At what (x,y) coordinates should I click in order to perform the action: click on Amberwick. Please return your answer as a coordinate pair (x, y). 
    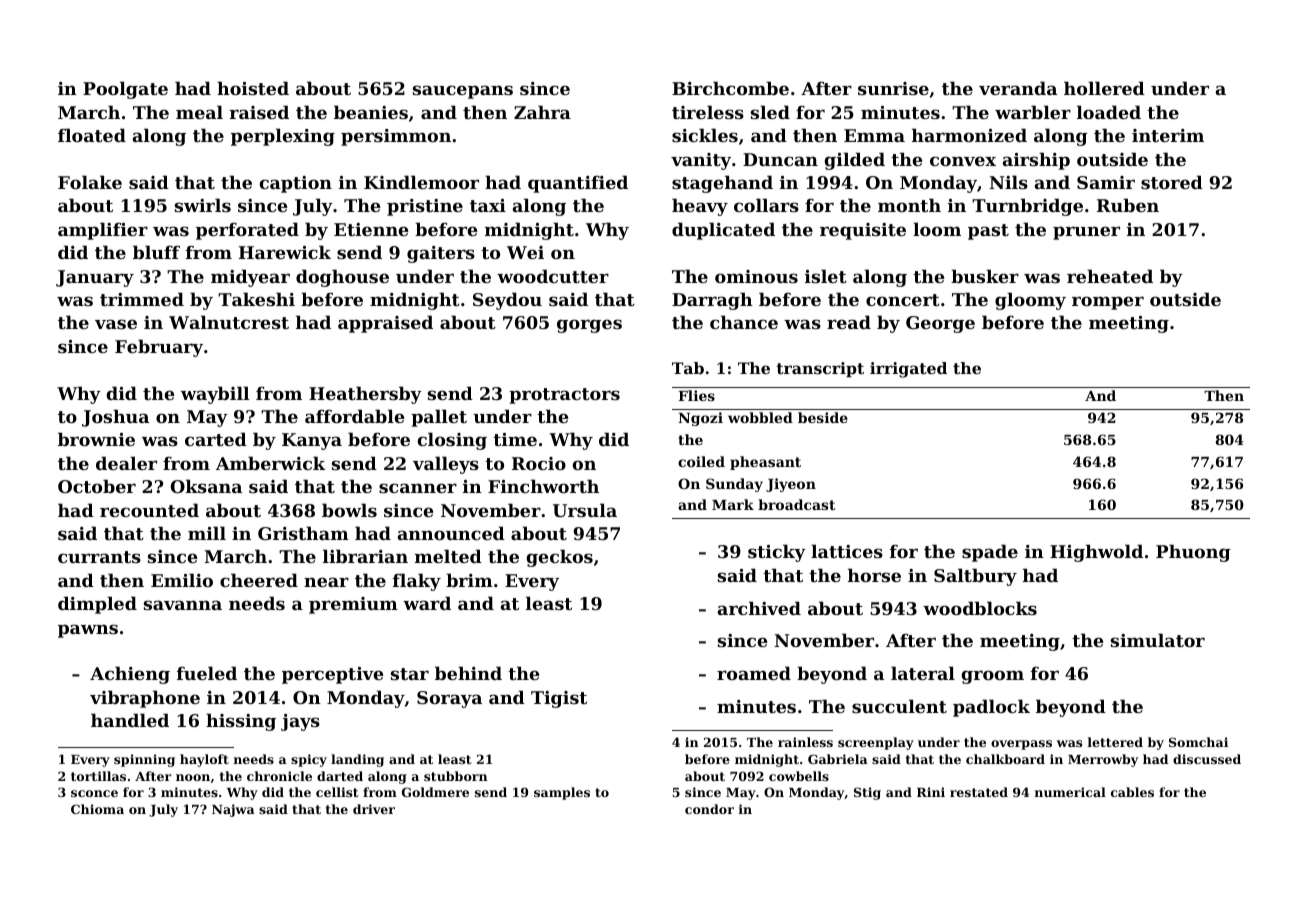
    Looking at the image, I should click on (270, 463).
